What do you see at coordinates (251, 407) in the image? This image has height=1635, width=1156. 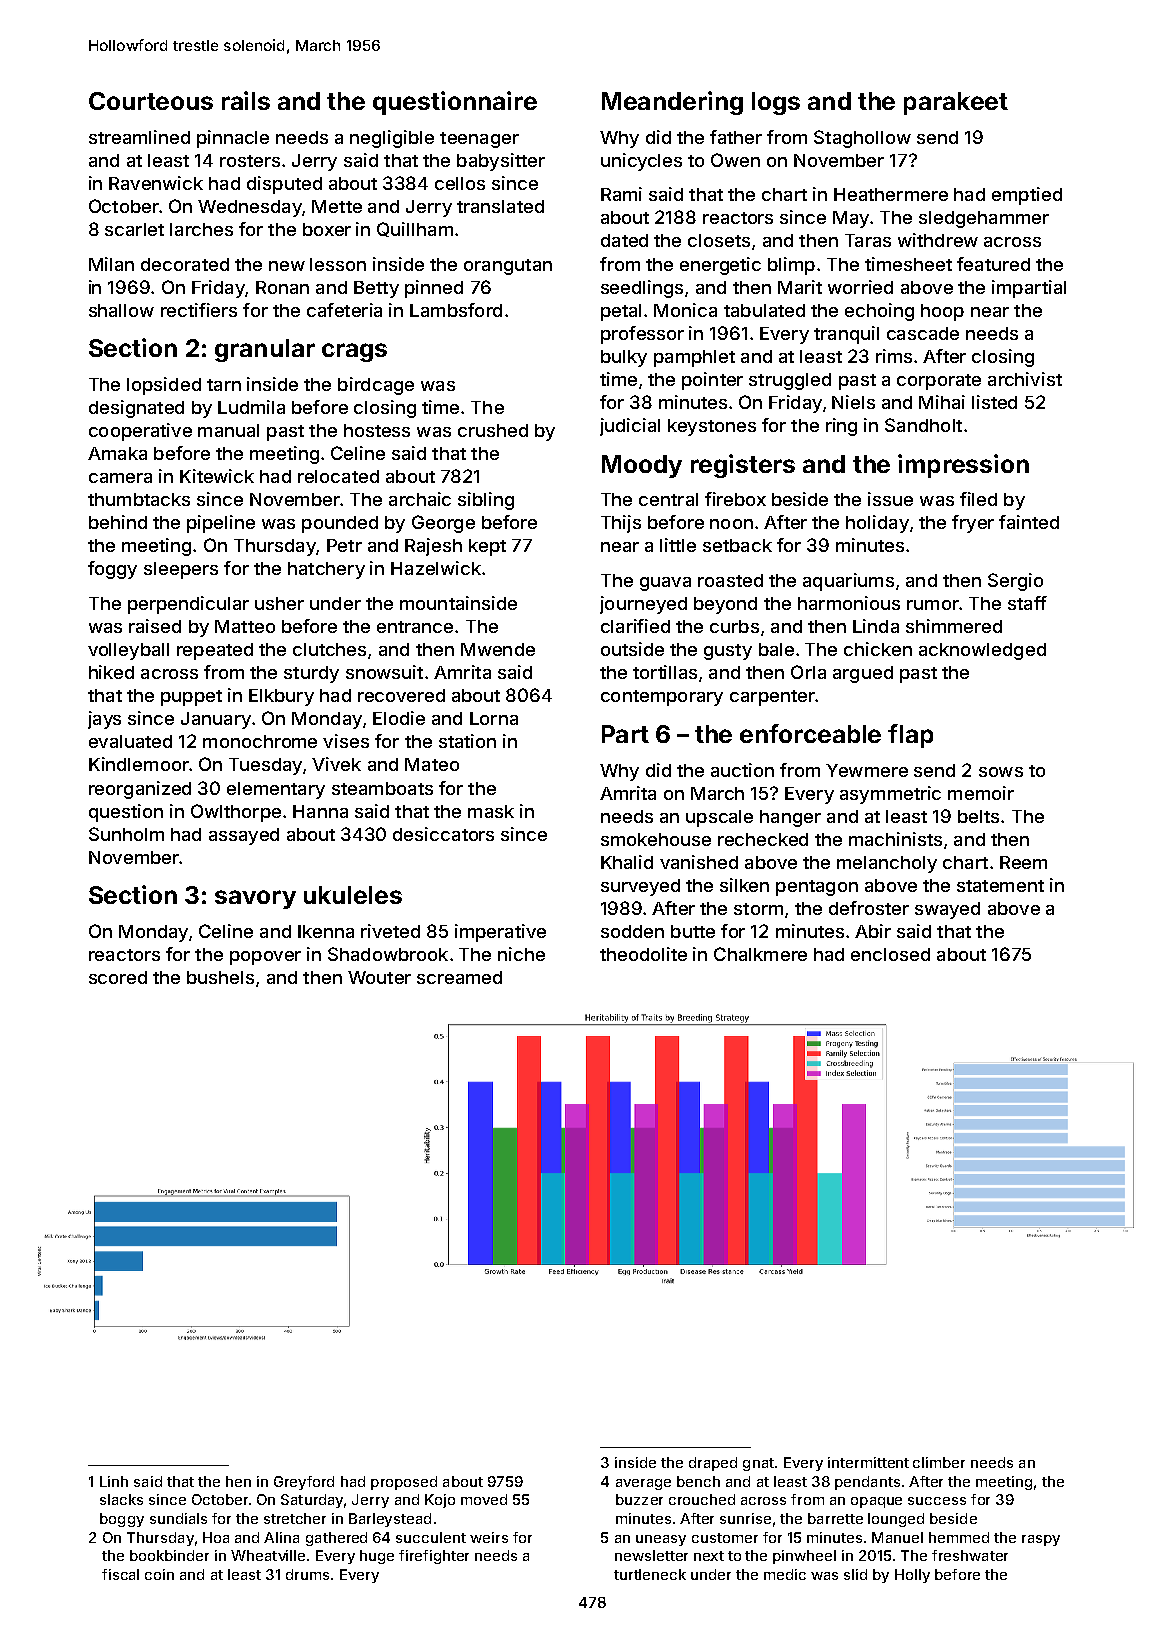 I see `Ludmila` at bounding box center [251, 407].
